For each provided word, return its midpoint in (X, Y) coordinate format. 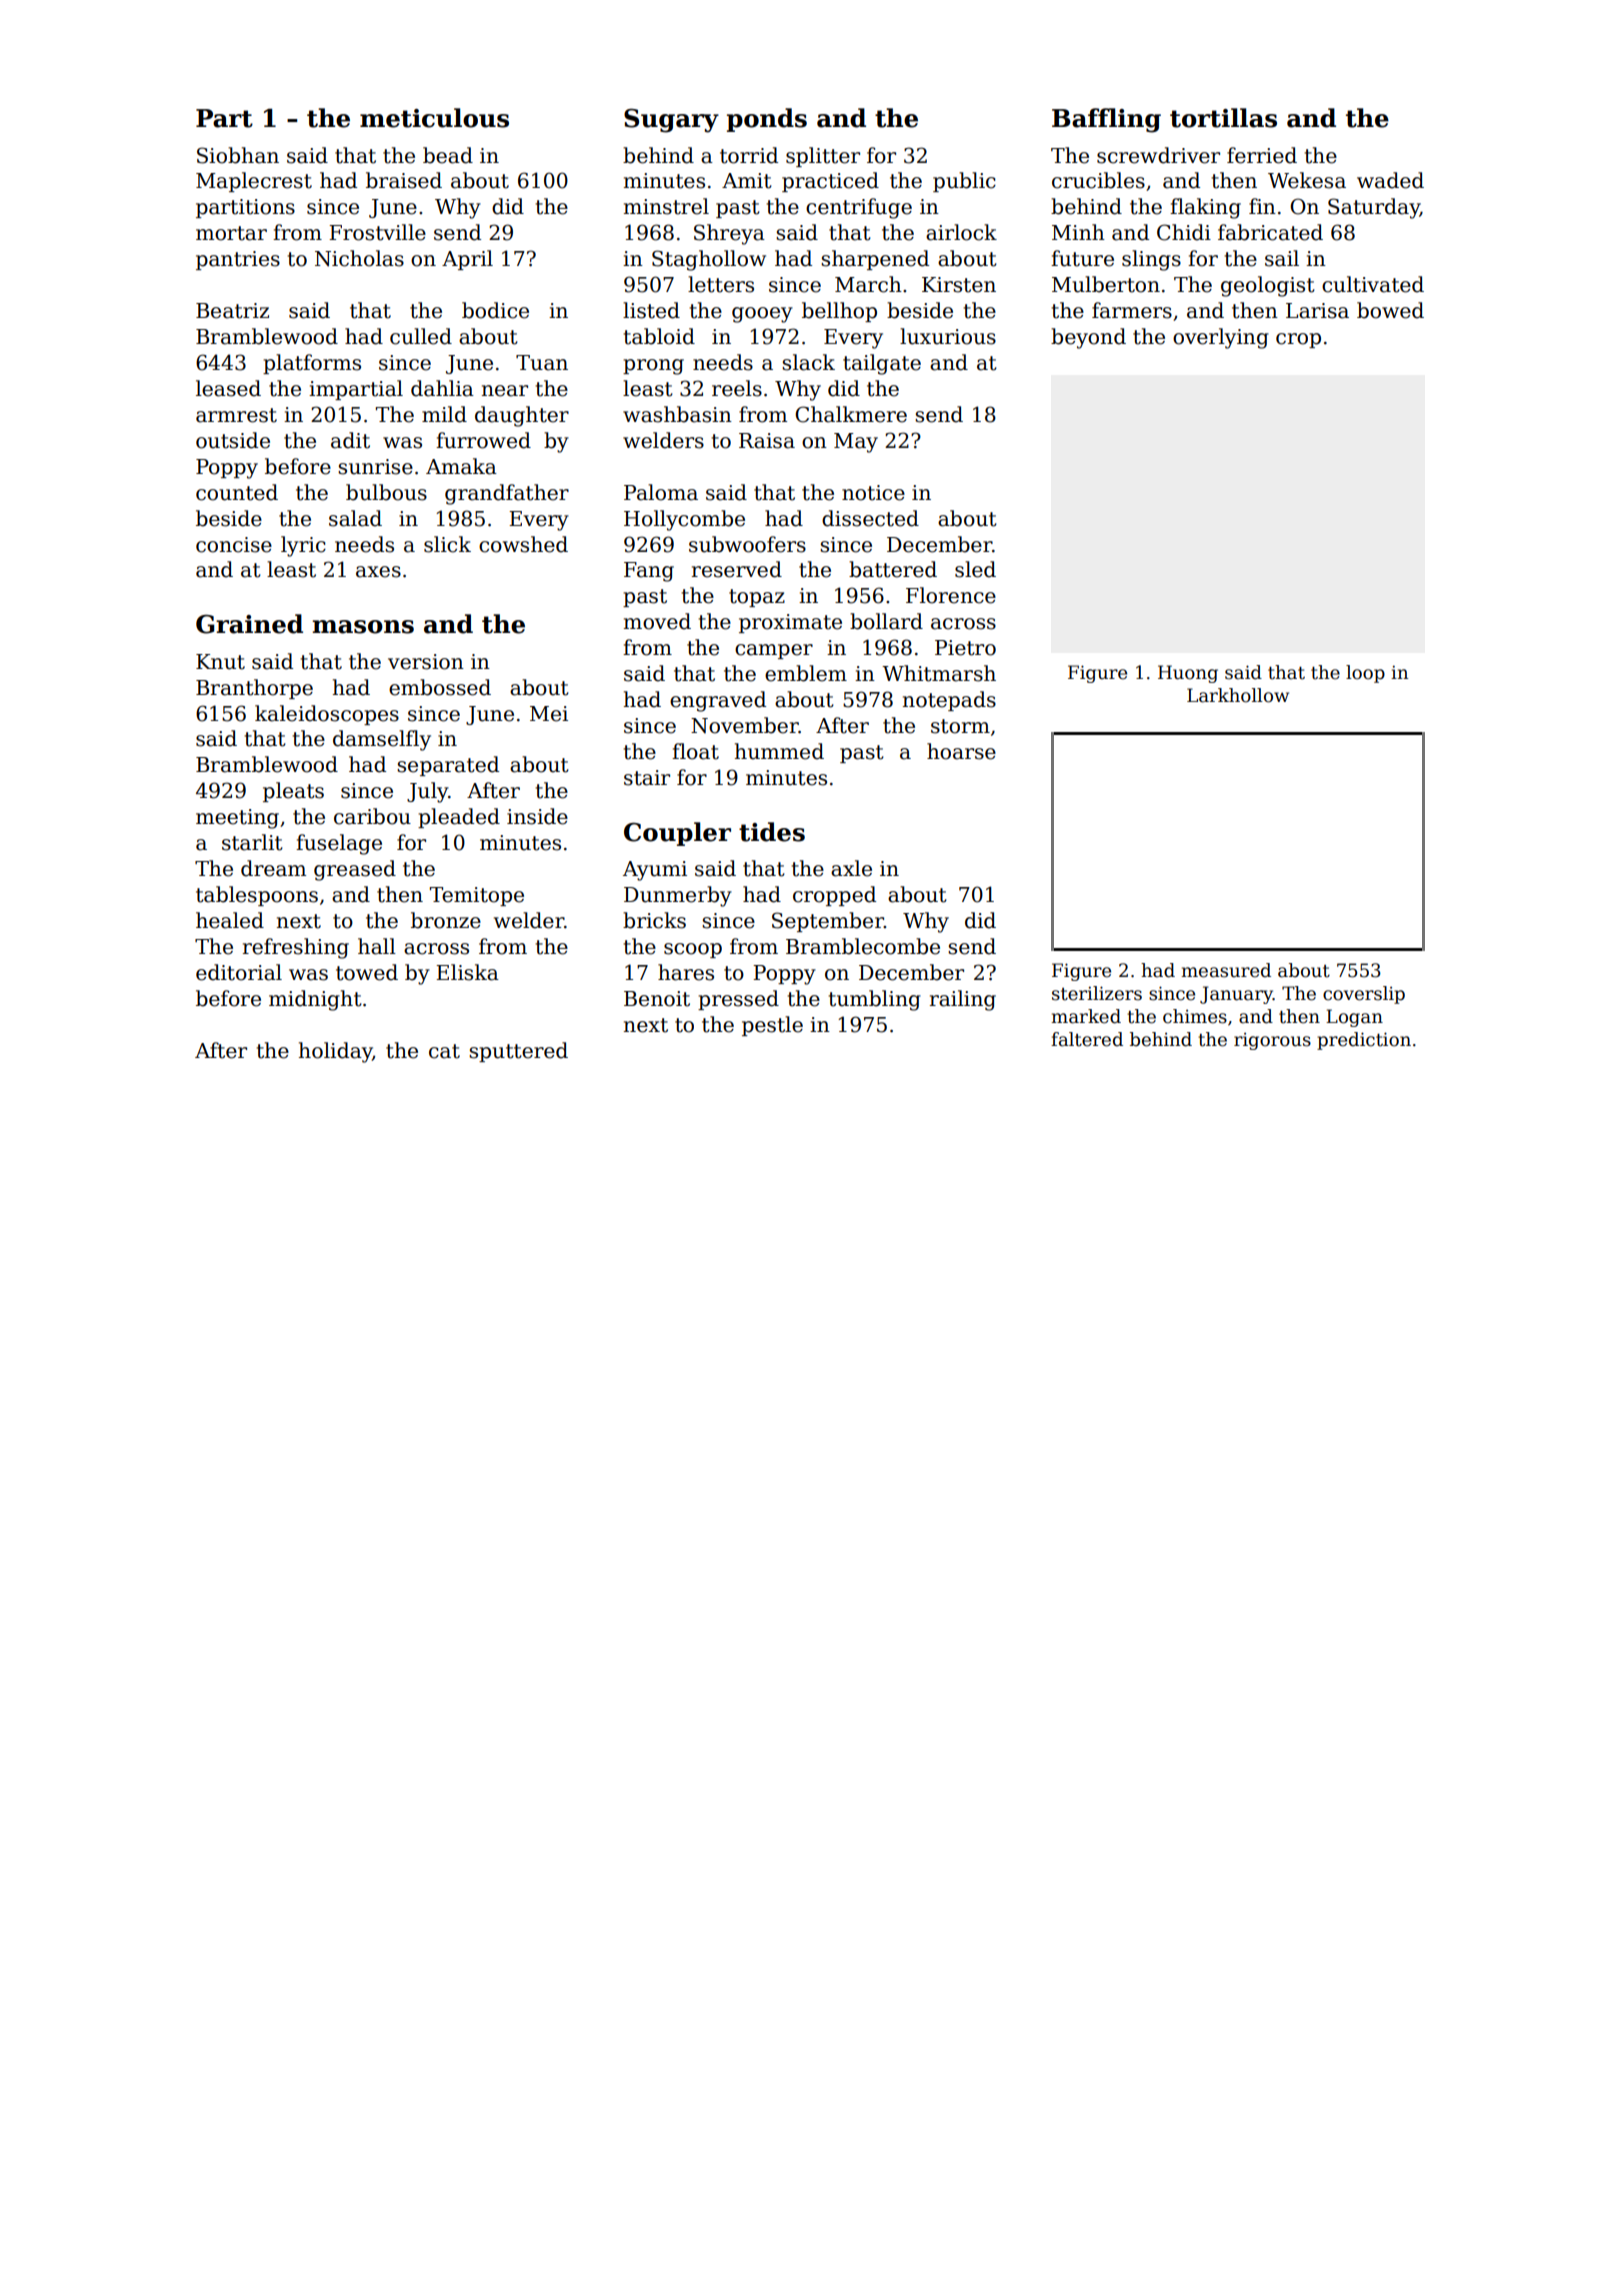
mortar (231, 233)
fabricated (1270, 232)
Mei (549, 714)
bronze (446, 920)
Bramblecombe (863, 946)
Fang (649, 572)
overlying (1221, 338)
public (964, 182)
